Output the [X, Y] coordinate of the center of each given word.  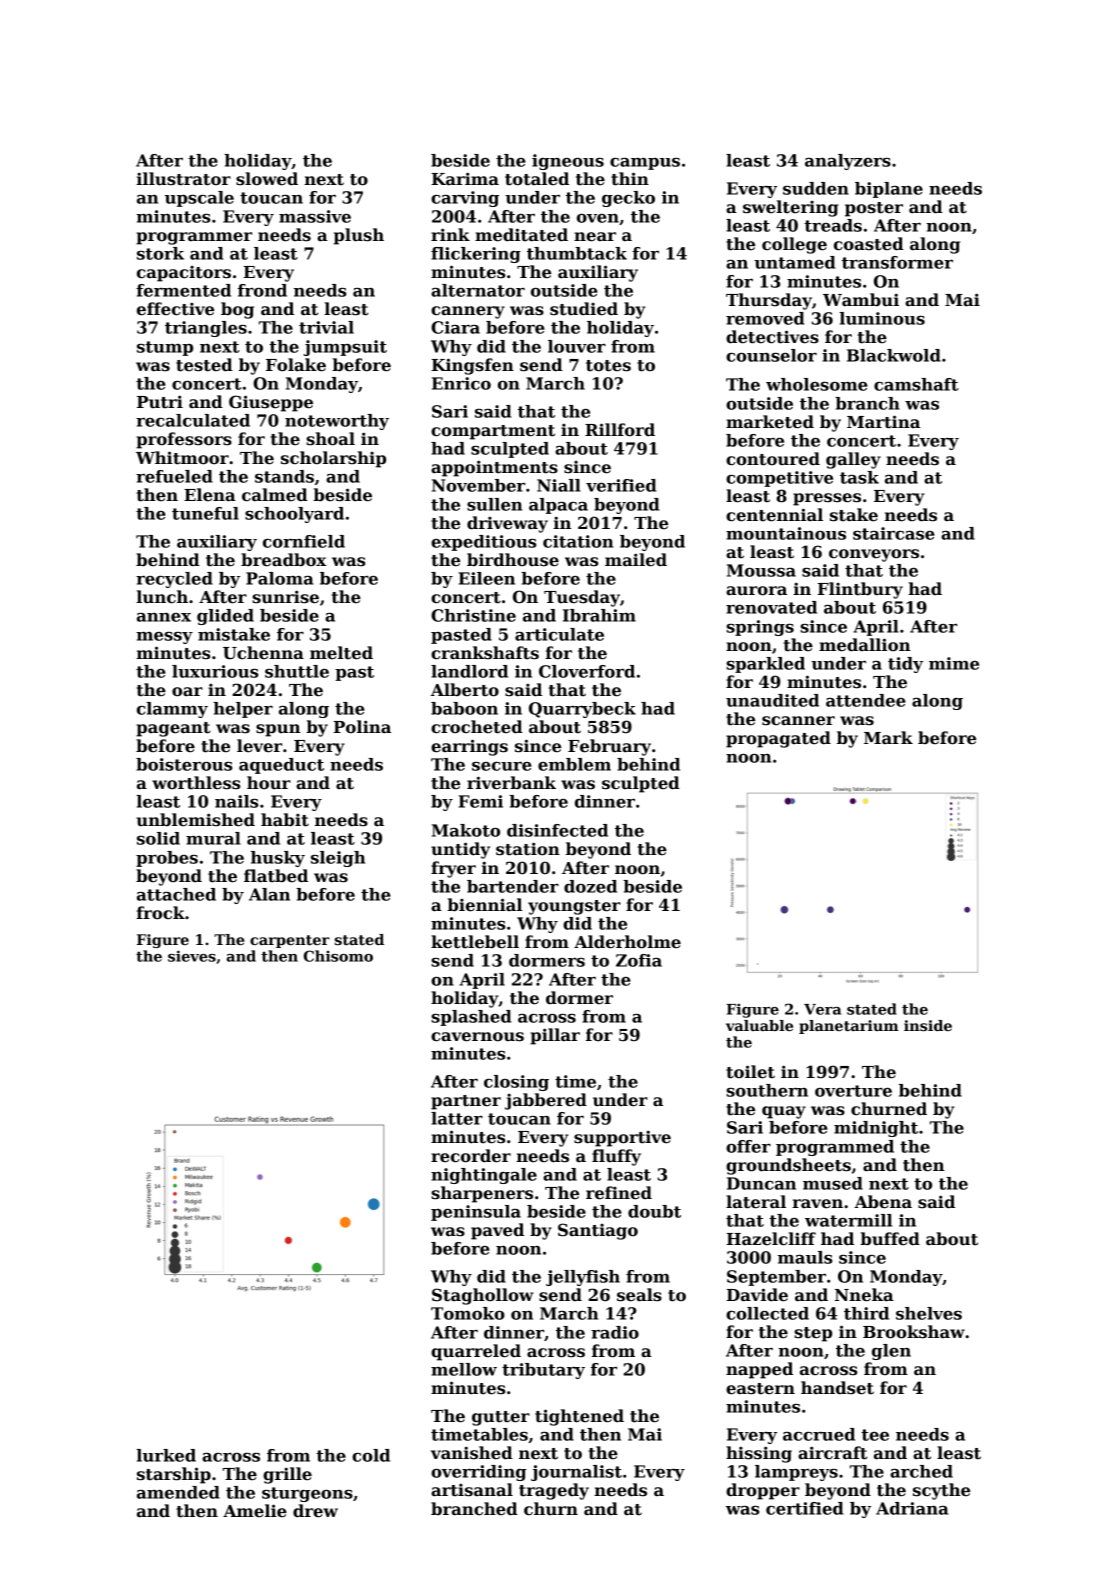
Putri [160, 402]
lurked [166, 1455]
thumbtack [577, 253]
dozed [590, 886]
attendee [866, 700]
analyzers [848, 162]
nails [236, 801]
